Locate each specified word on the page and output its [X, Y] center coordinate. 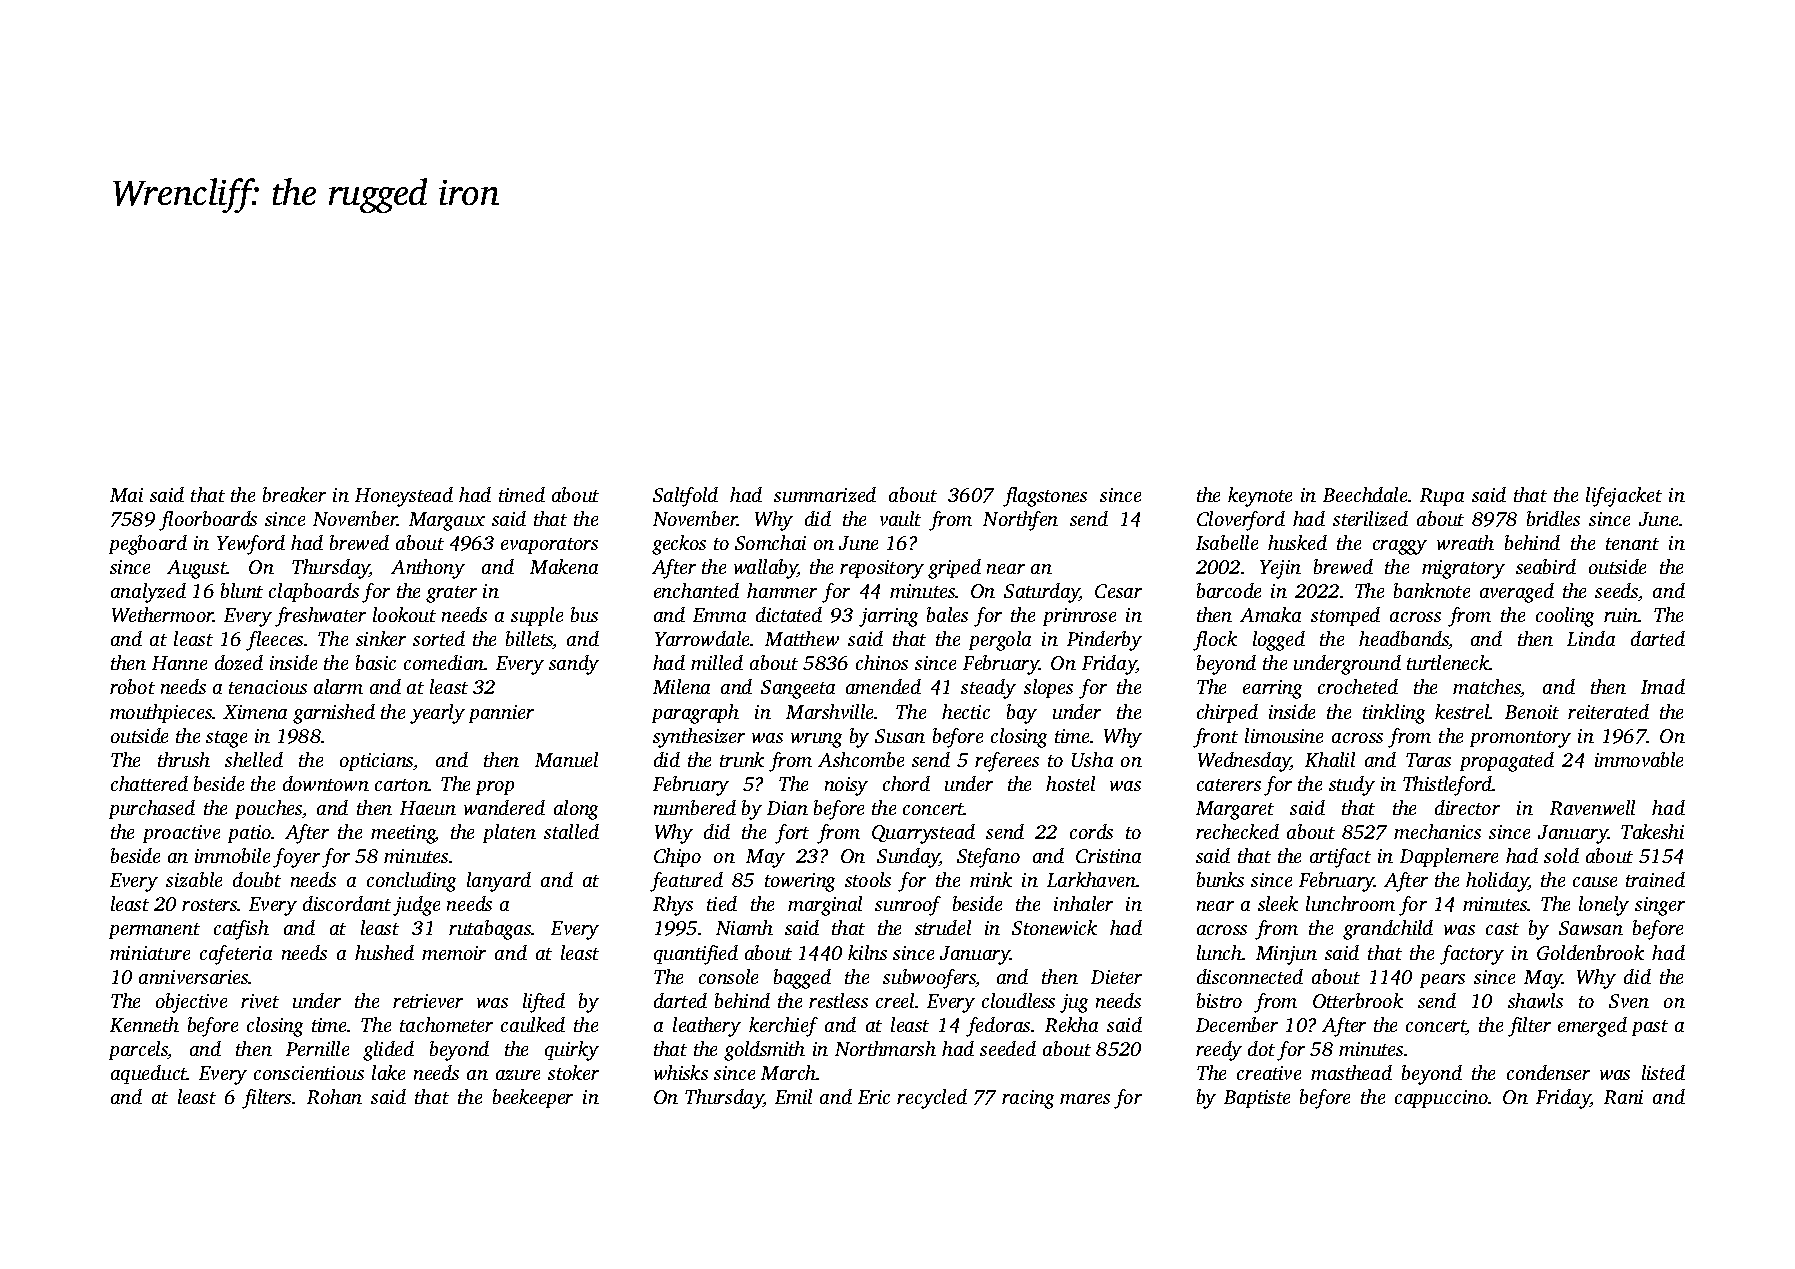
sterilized [1370, 518]
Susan [900, 736]
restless [838, 1000]
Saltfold [685, 497]
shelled [254, 759]
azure [518, 1075]
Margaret [1235, 810]
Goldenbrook [1590, 952]
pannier [501, 714]
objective [191, 1003]
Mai [126, 495]
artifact [1340, 858]
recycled [932, 1099]
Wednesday [1244, 762]
